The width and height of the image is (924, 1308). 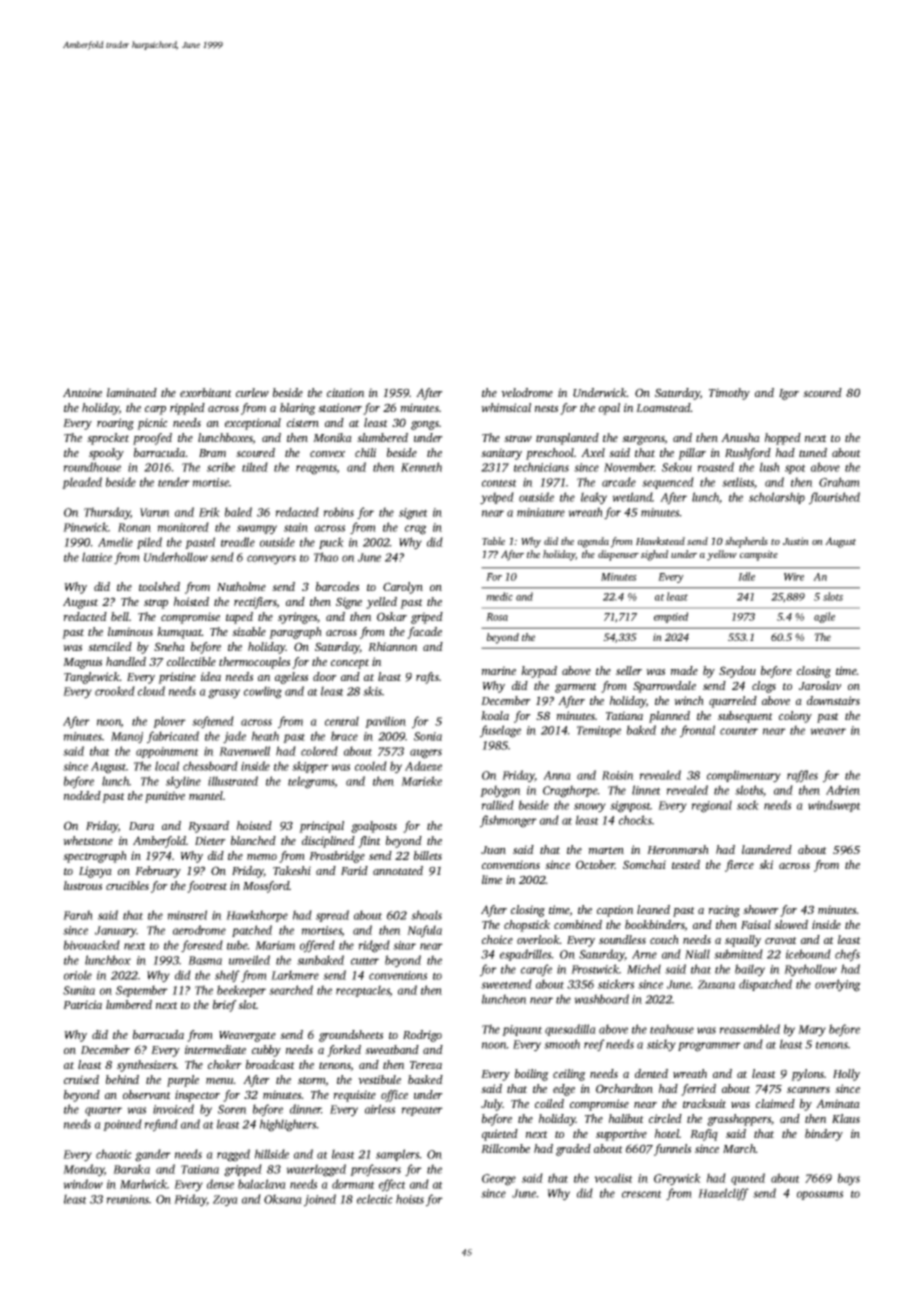 What do you see at coordinates (729, 394) in the image?
I see `Timothy` at bounding box center [729, 394].
